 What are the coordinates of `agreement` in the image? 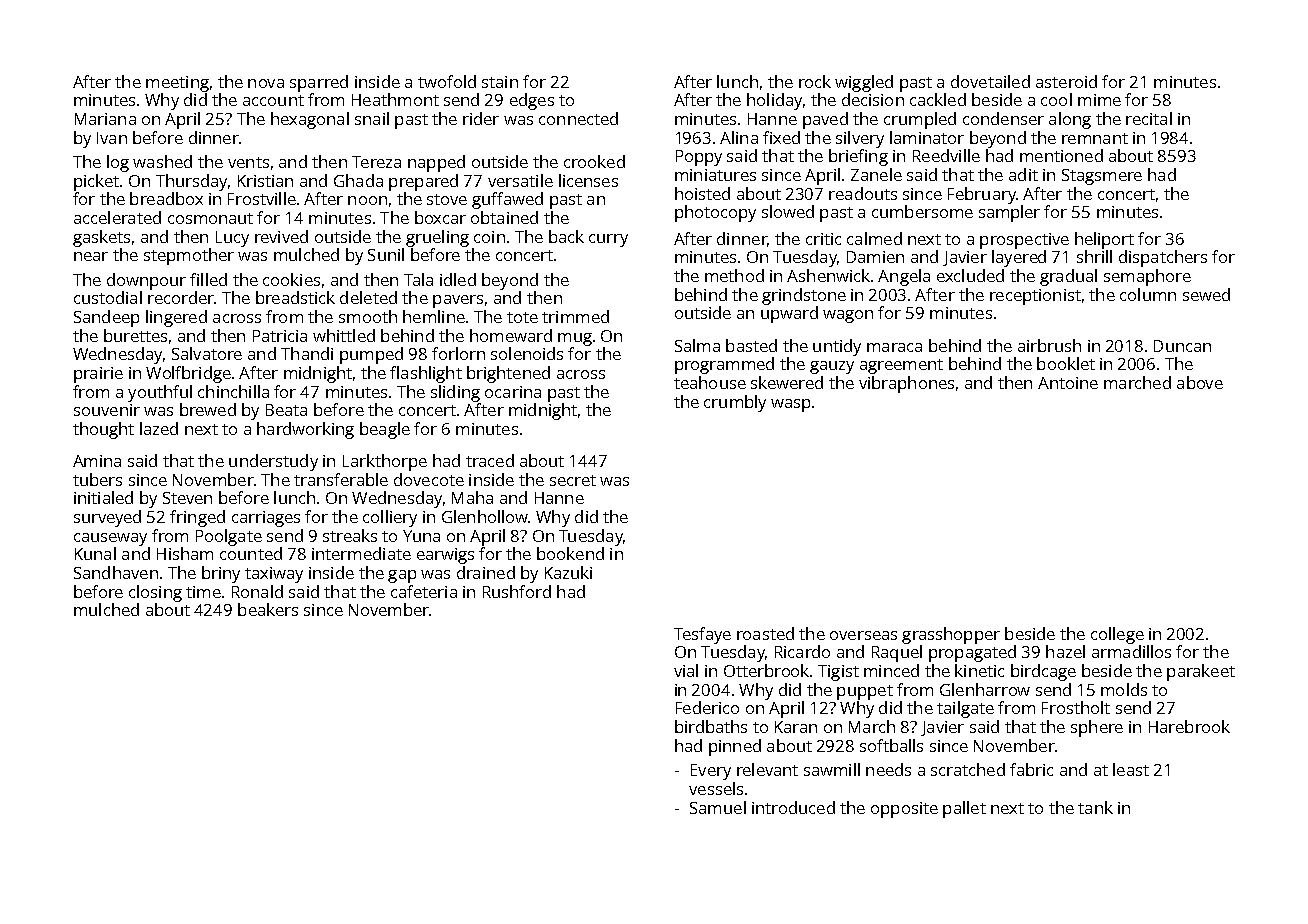 It's located at (901, 366).
